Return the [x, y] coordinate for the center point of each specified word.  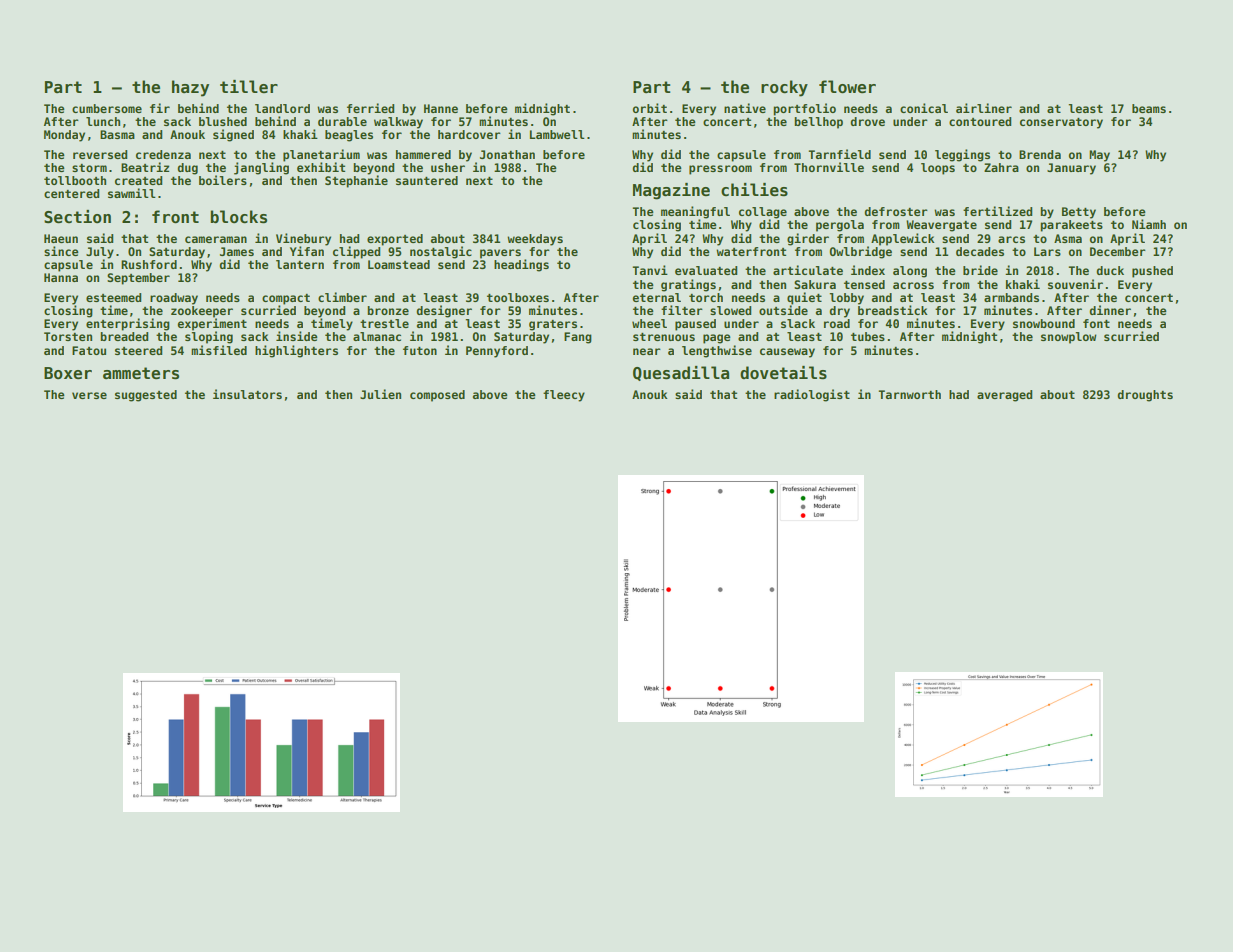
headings [521, 265]
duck [1110, 270]
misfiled [219, 350]
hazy [190, 88]
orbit [650, 108]
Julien [380, 394]
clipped [356, 252]
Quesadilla [681, 373]
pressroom [720, 170]
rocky [784, 88]
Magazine [671, 191]
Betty [1079, 213]
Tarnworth [909, 394]
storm [89, 168]
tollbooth [75, 180]
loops [938, 169]
